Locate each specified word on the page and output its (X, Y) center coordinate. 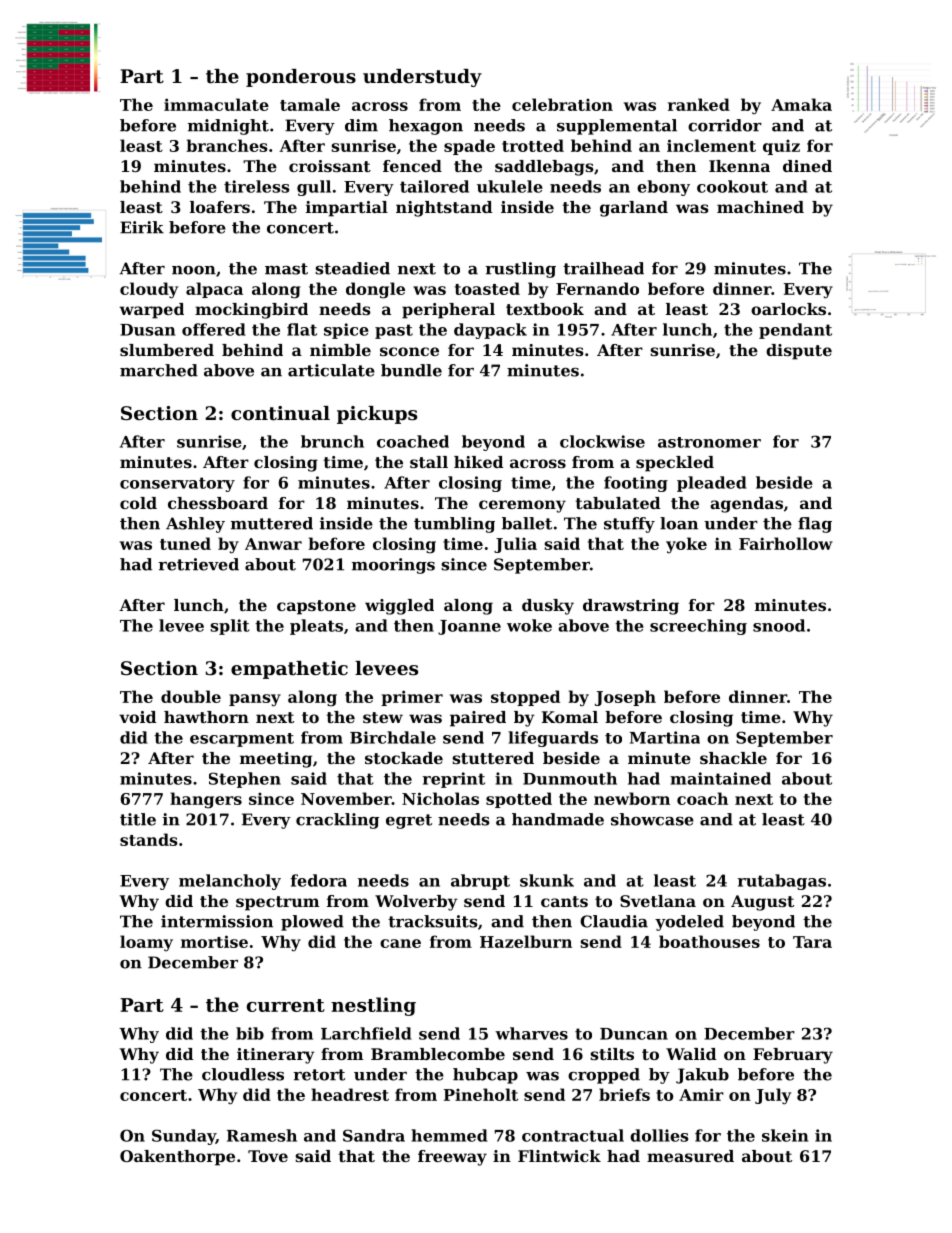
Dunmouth (570, 778)
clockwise (602, 441)
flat (302, 329)
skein (785, 1135)
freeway (452, 1158)
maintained (720, 778)
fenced (412, 166)
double (191, 696)
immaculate (216, 104)
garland (634, 209)
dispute (799, 352)
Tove (268, 1156)
